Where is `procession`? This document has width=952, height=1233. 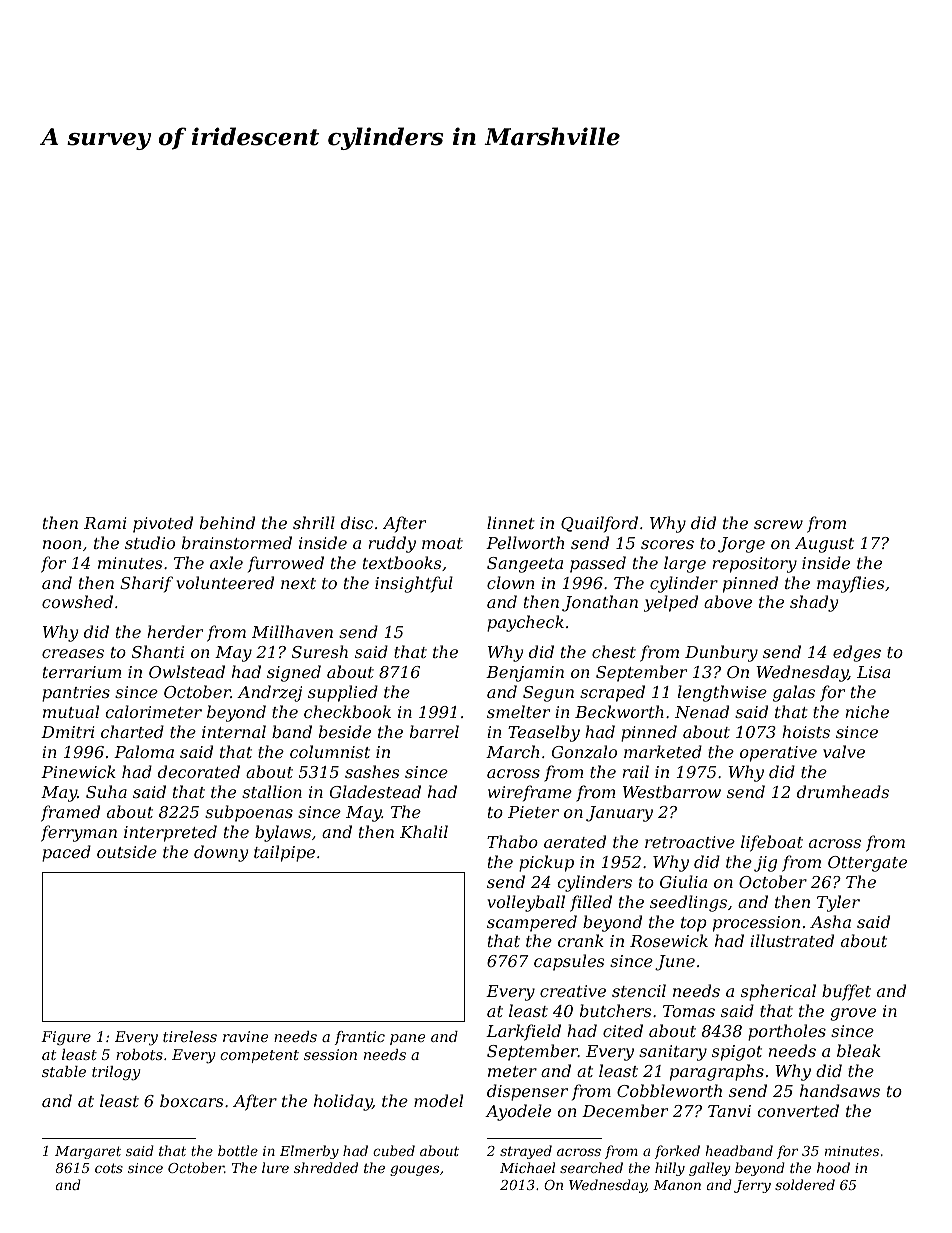 procession is located at coordinates (756, 924).
